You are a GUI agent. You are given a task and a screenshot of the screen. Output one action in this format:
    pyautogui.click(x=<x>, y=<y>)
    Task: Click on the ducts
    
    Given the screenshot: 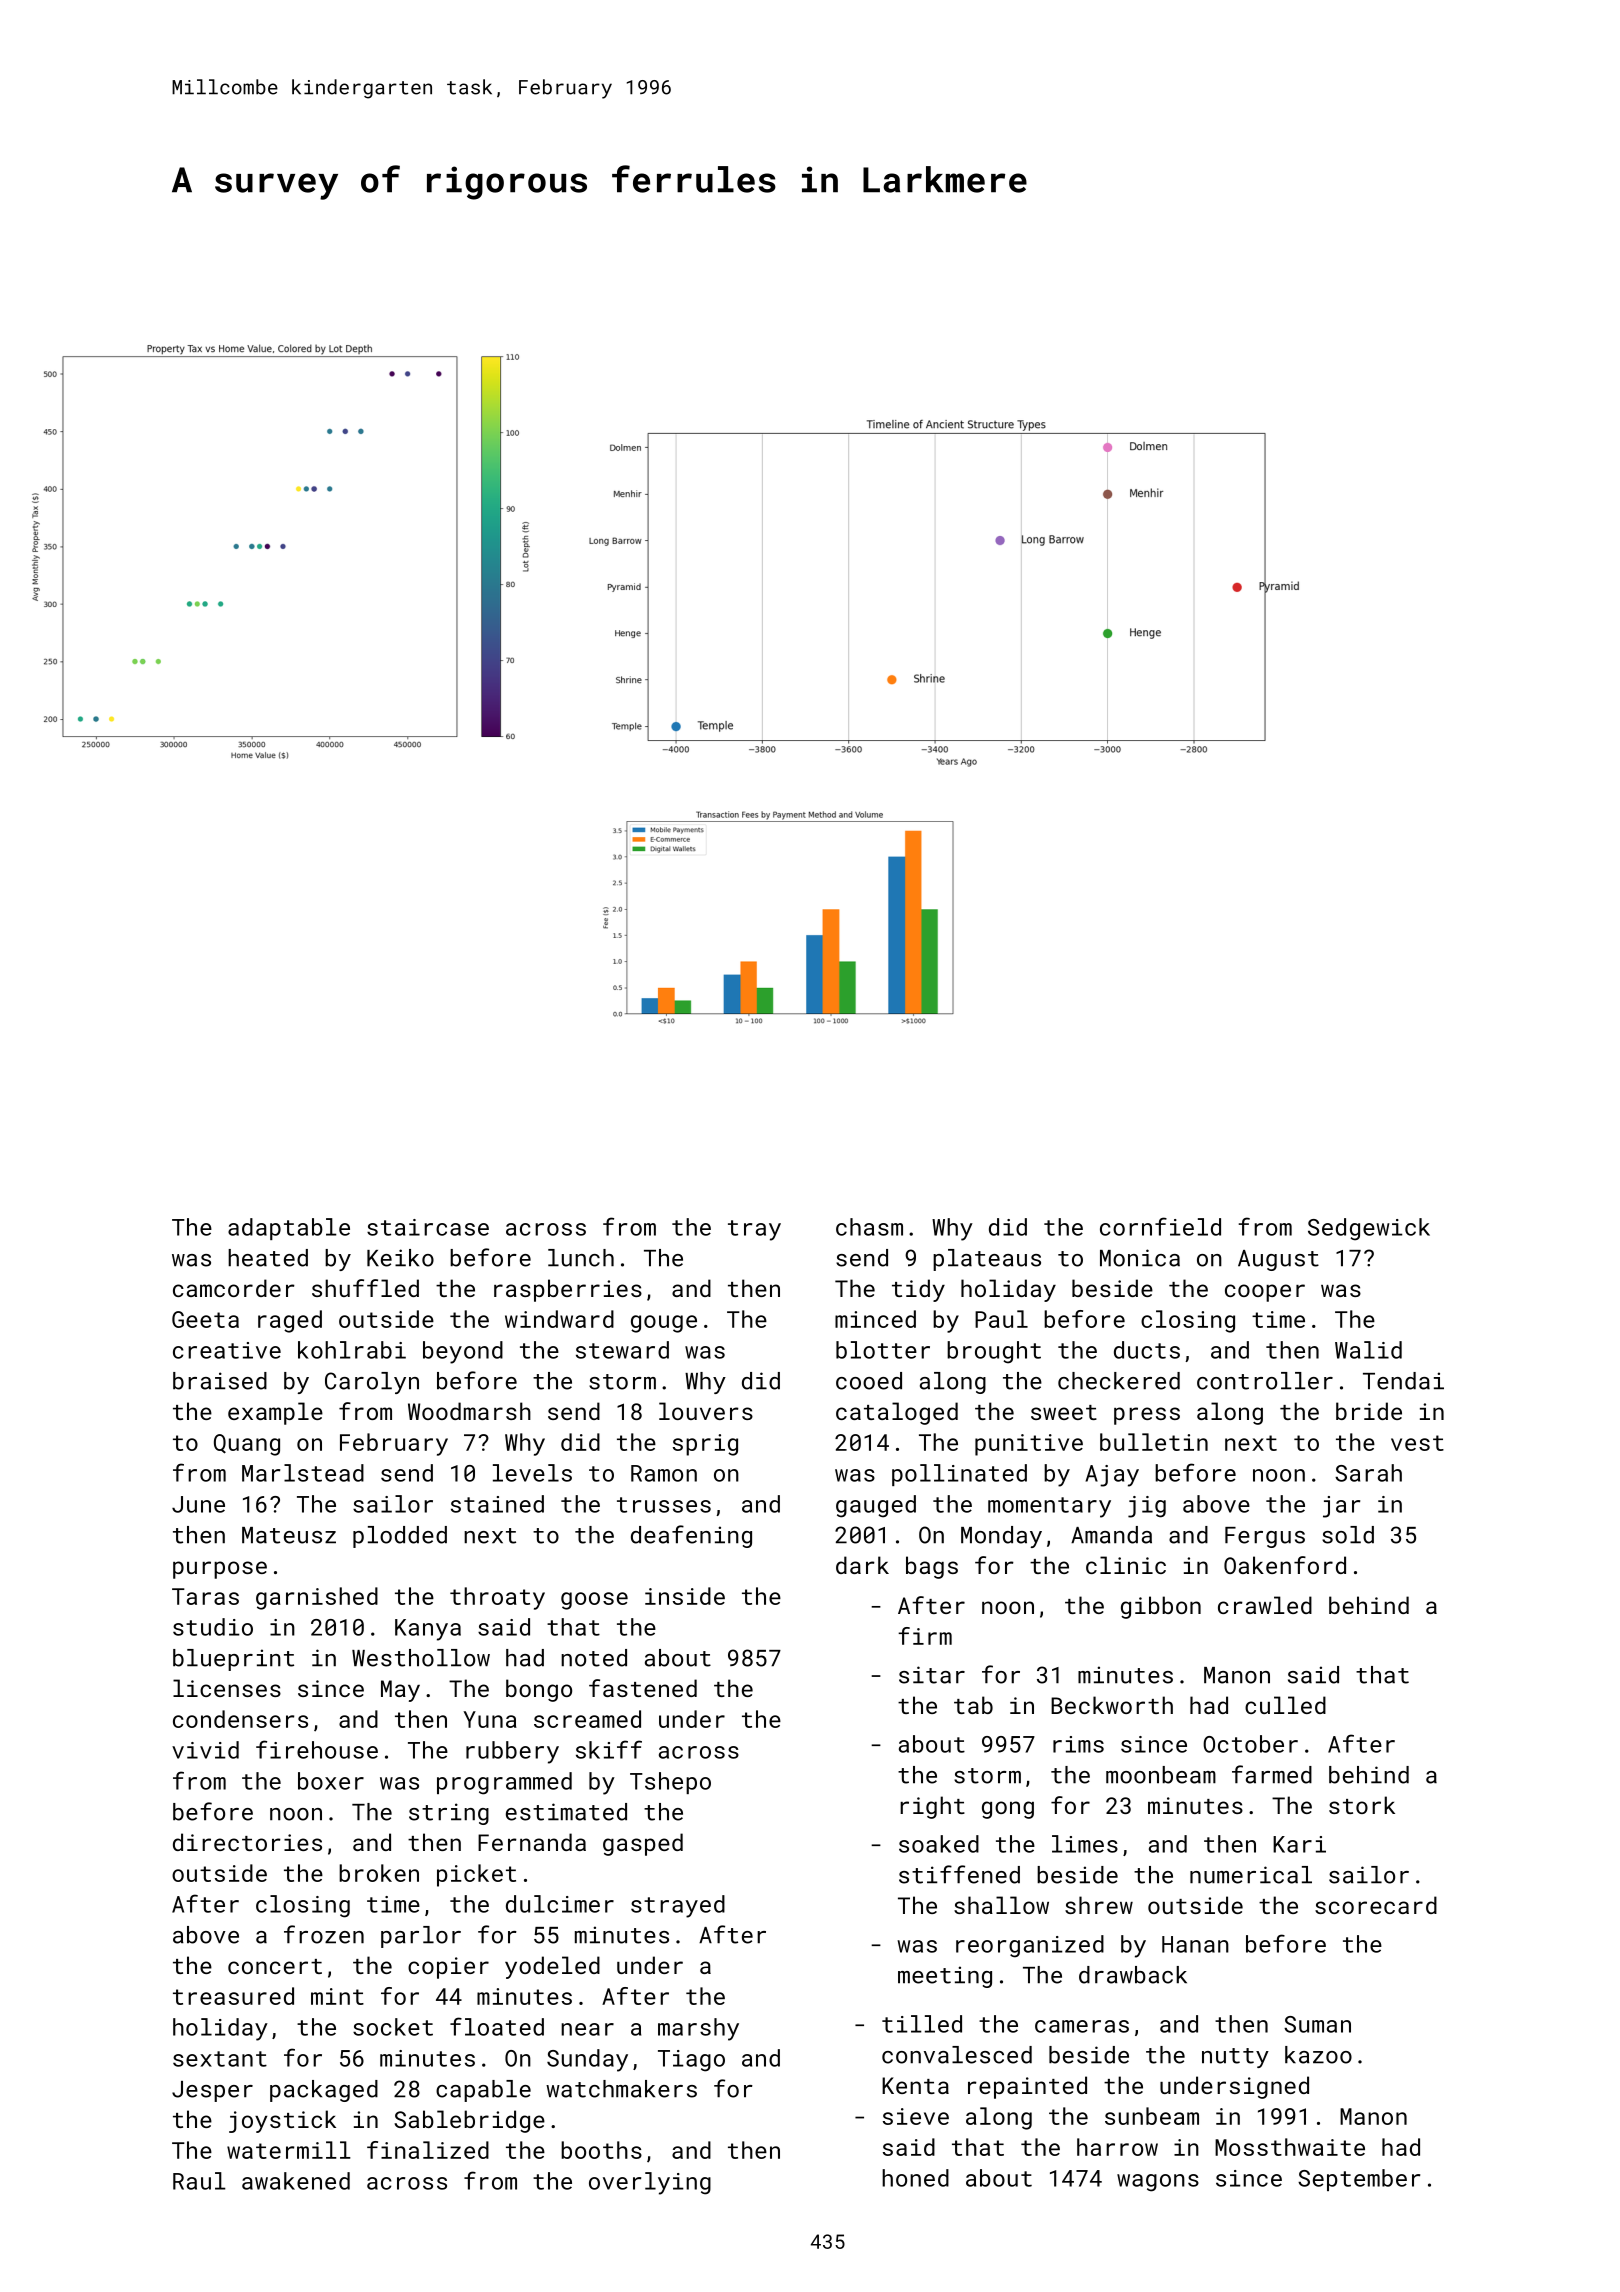 What is the action you would take?
    pyautogui.click(x=1147, y=1350)
